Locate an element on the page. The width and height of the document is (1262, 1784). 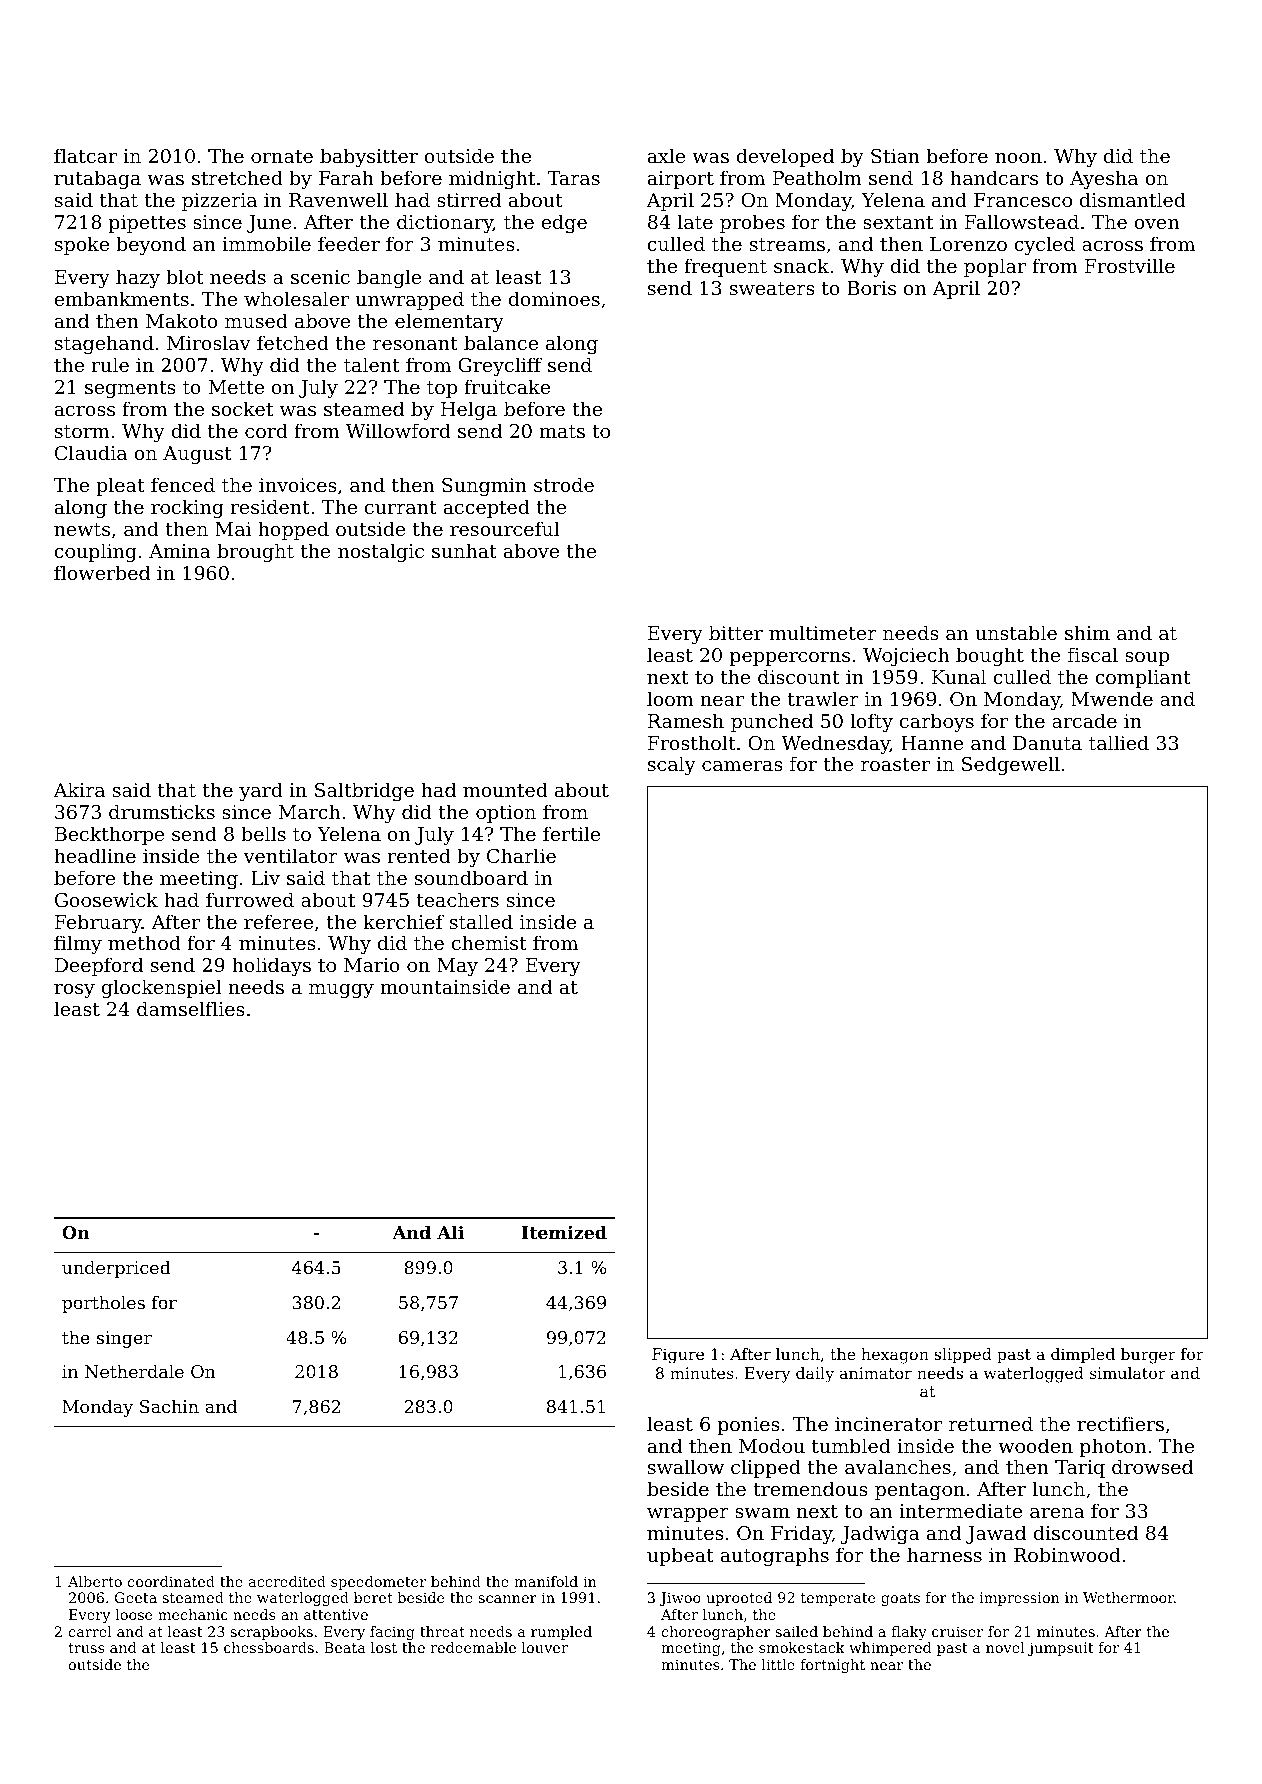
carrel is located at coordinates (90, 1631).
